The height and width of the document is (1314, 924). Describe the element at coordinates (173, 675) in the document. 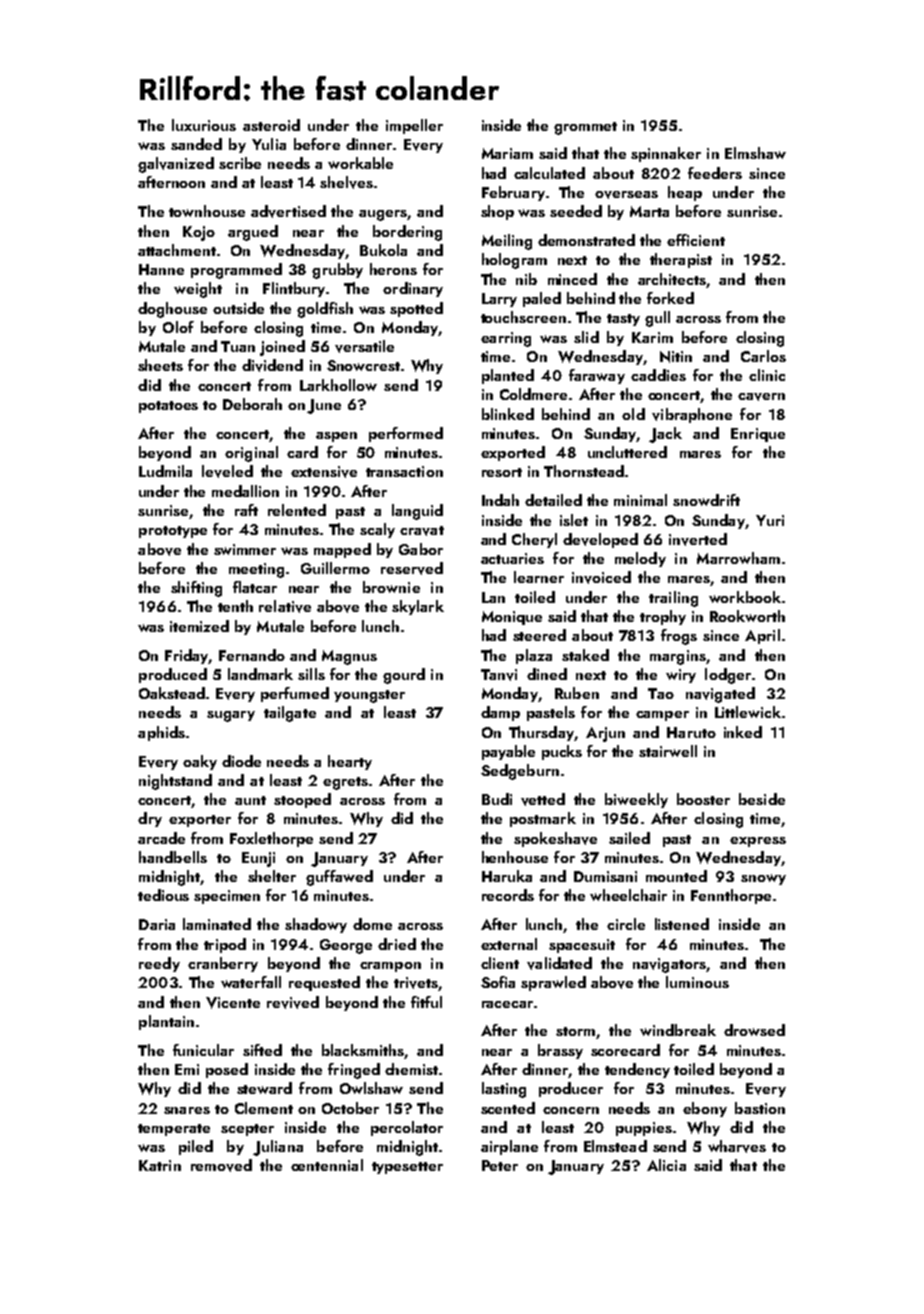

I see `produced` at that location.
